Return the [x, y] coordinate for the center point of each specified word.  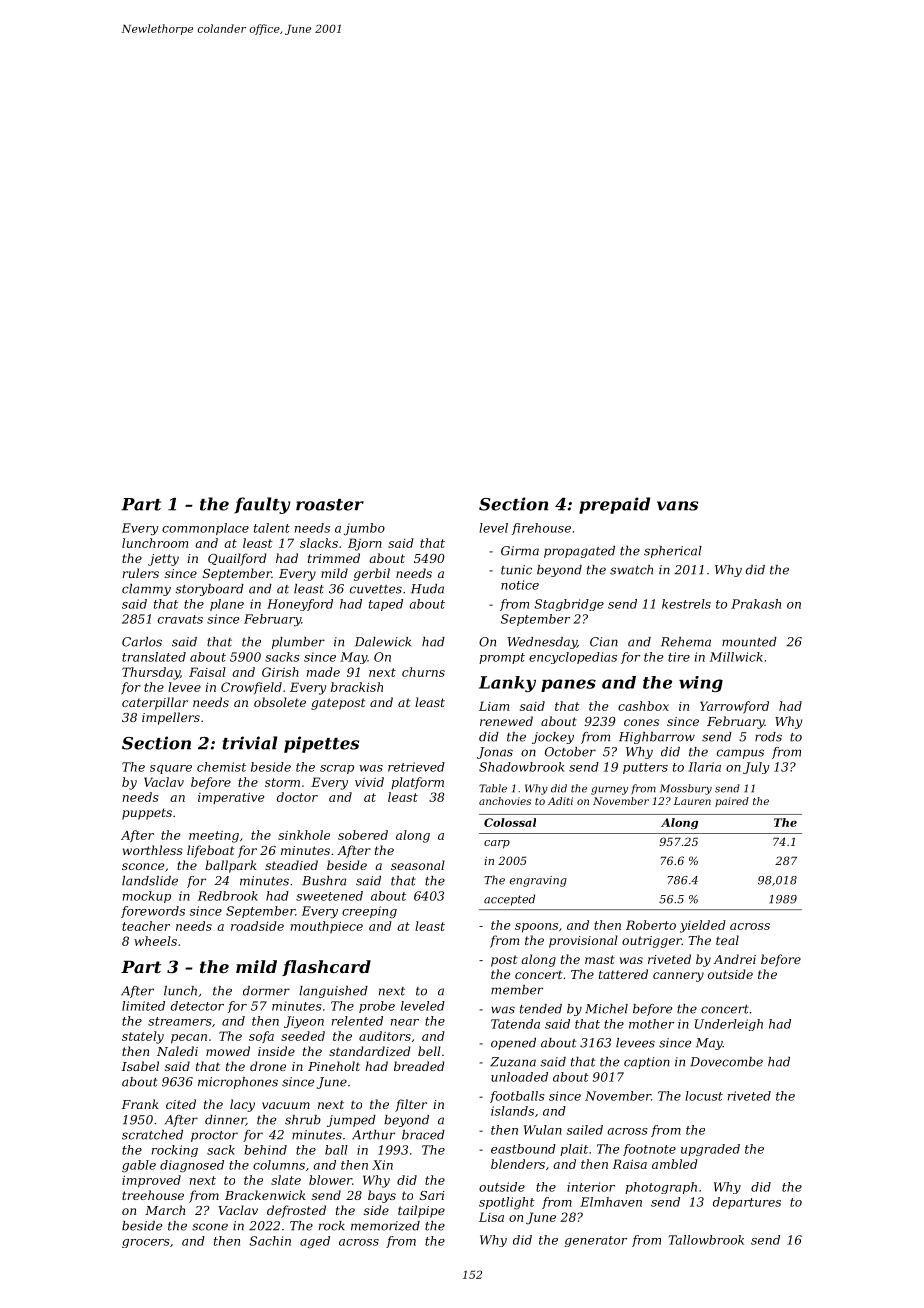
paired [732, 802]
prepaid [614, 505]
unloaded [519, 1077]
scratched [152, 1135]
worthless [153, 850]
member [517, 990]
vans [677, 506]
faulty [262, 505]
